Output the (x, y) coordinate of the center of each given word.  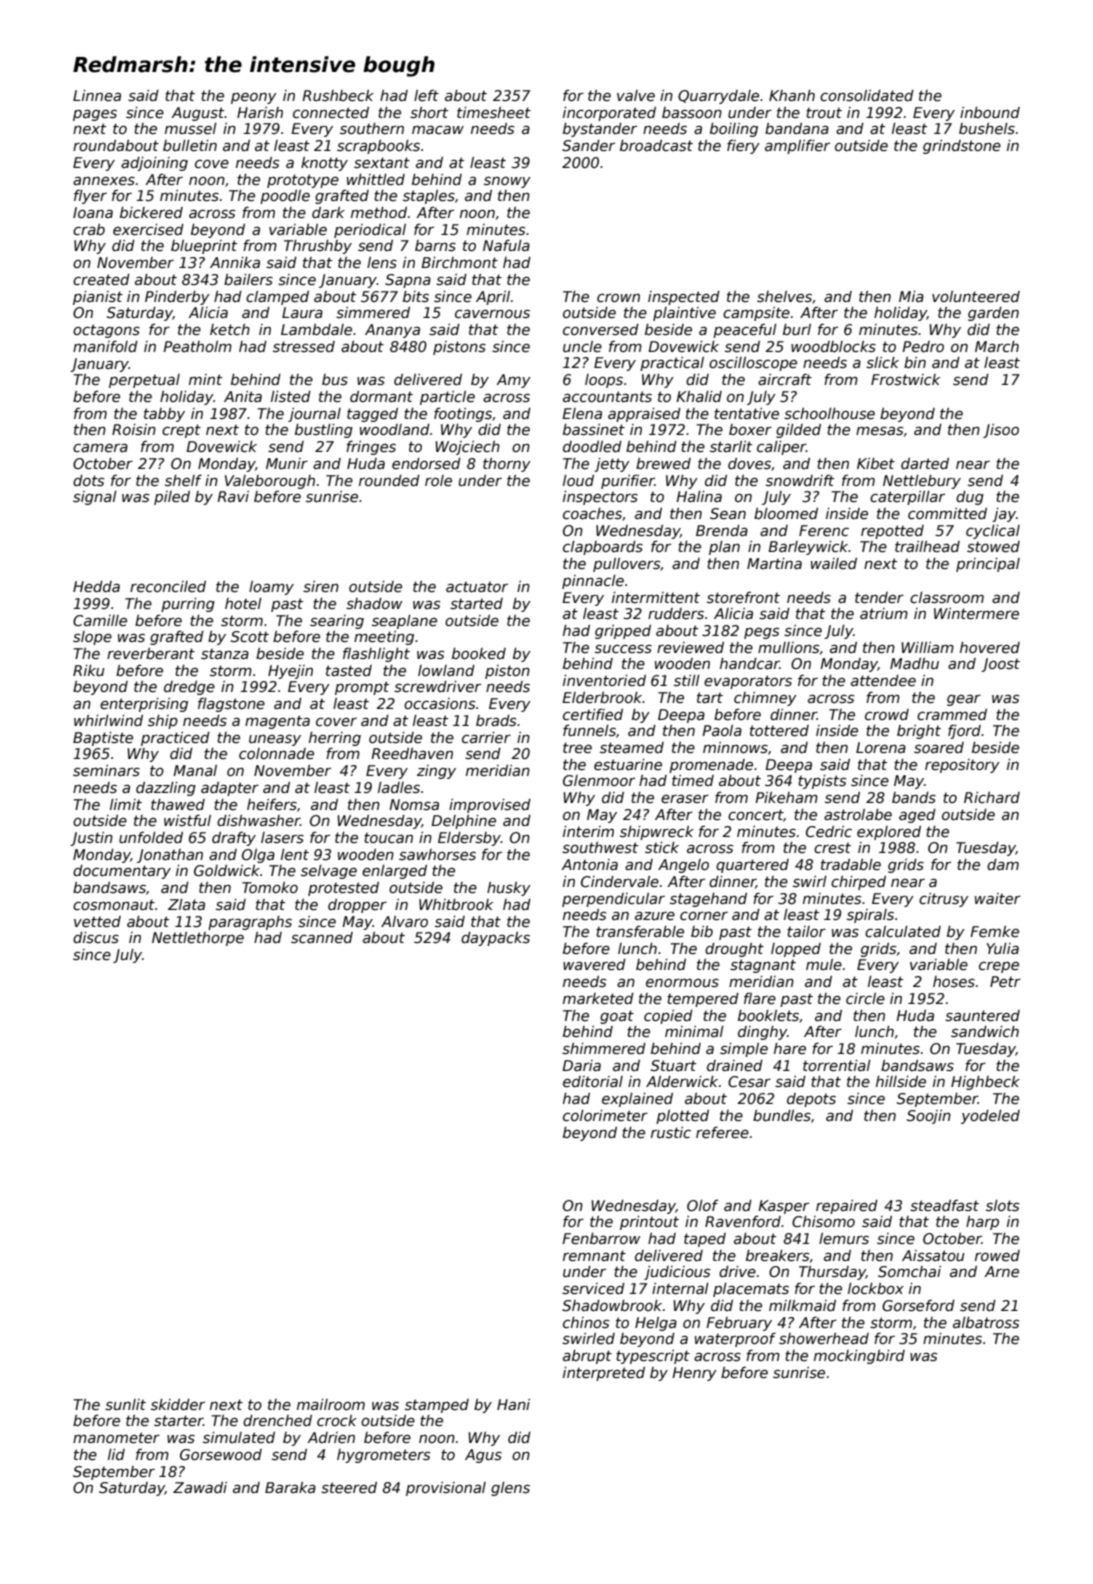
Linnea (97, 95)
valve (636, 95)
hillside (901, 1081)
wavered (594, 964)
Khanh (792, 95)
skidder (178, 1404)
